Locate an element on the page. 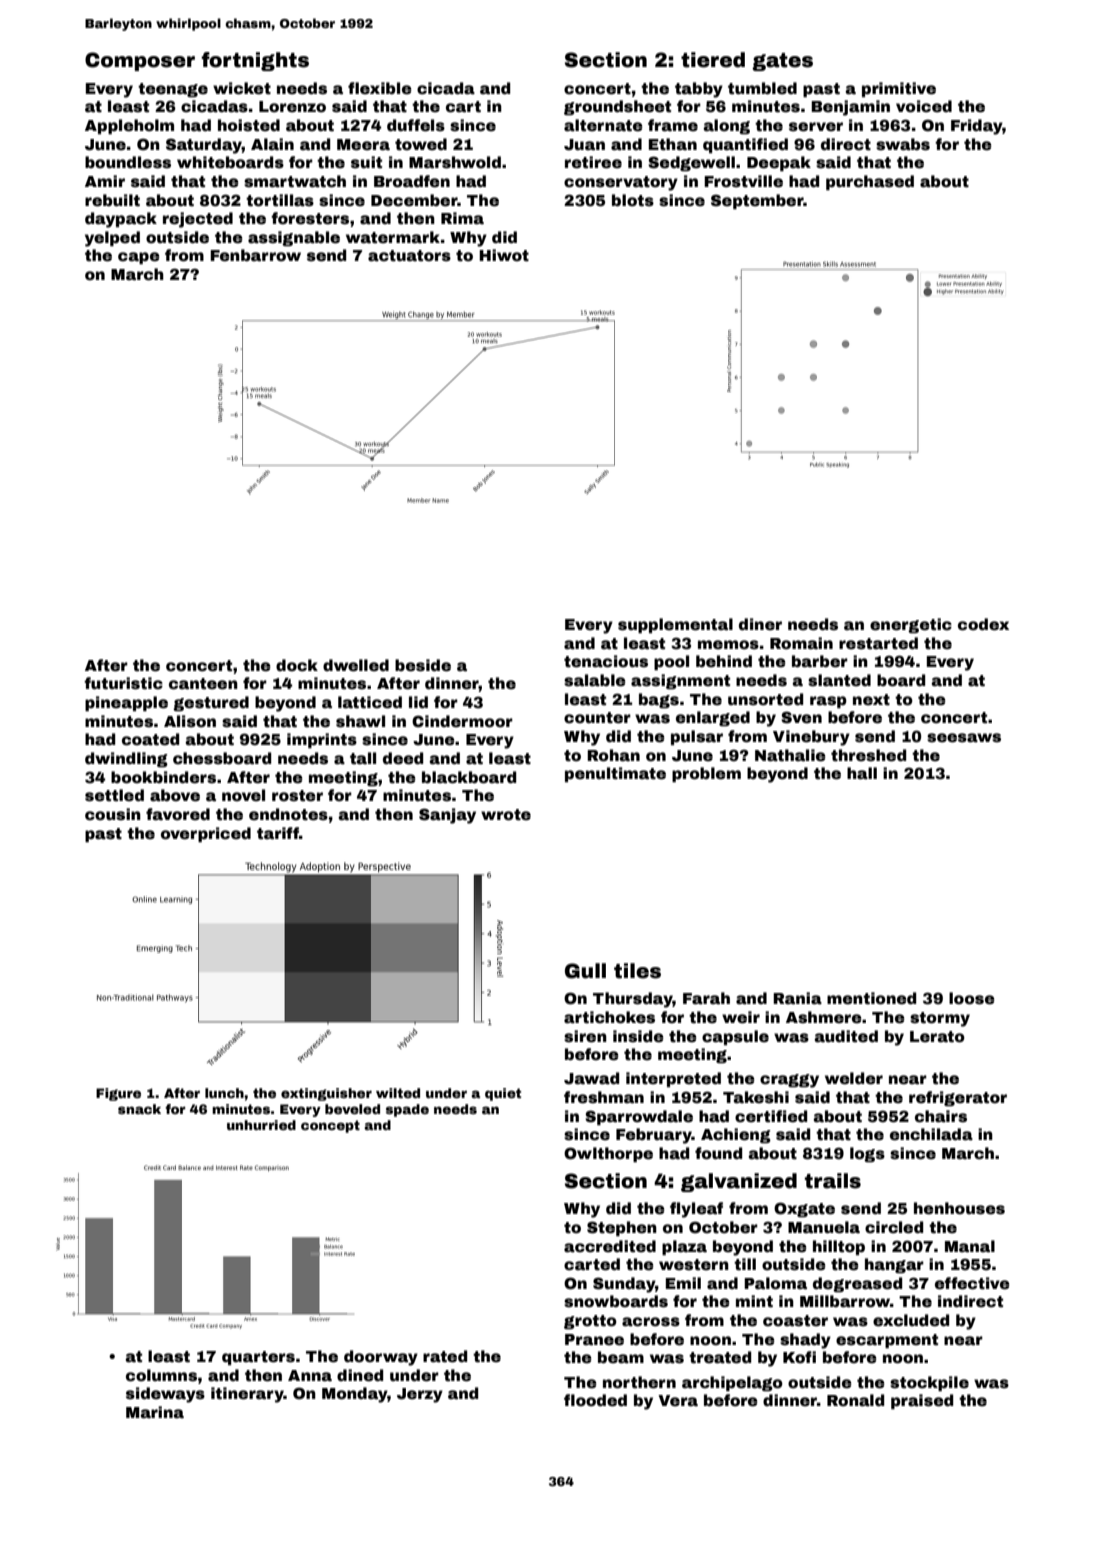 This page has height=1552, width=1097. teenage is located at coordinates (173, 90).
